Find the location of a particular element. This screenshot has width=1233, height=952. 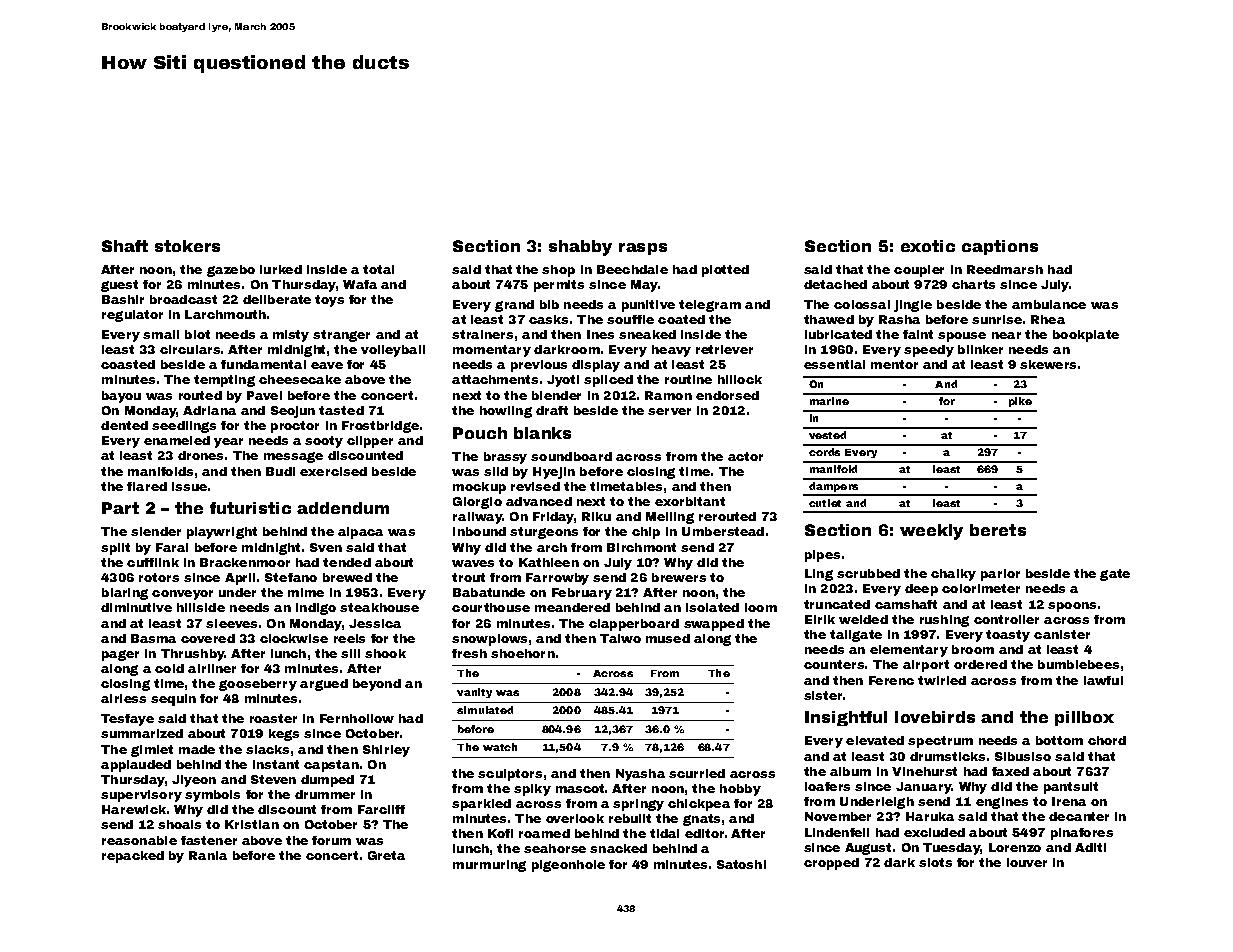

berets is located at coordinates (998, 530).
